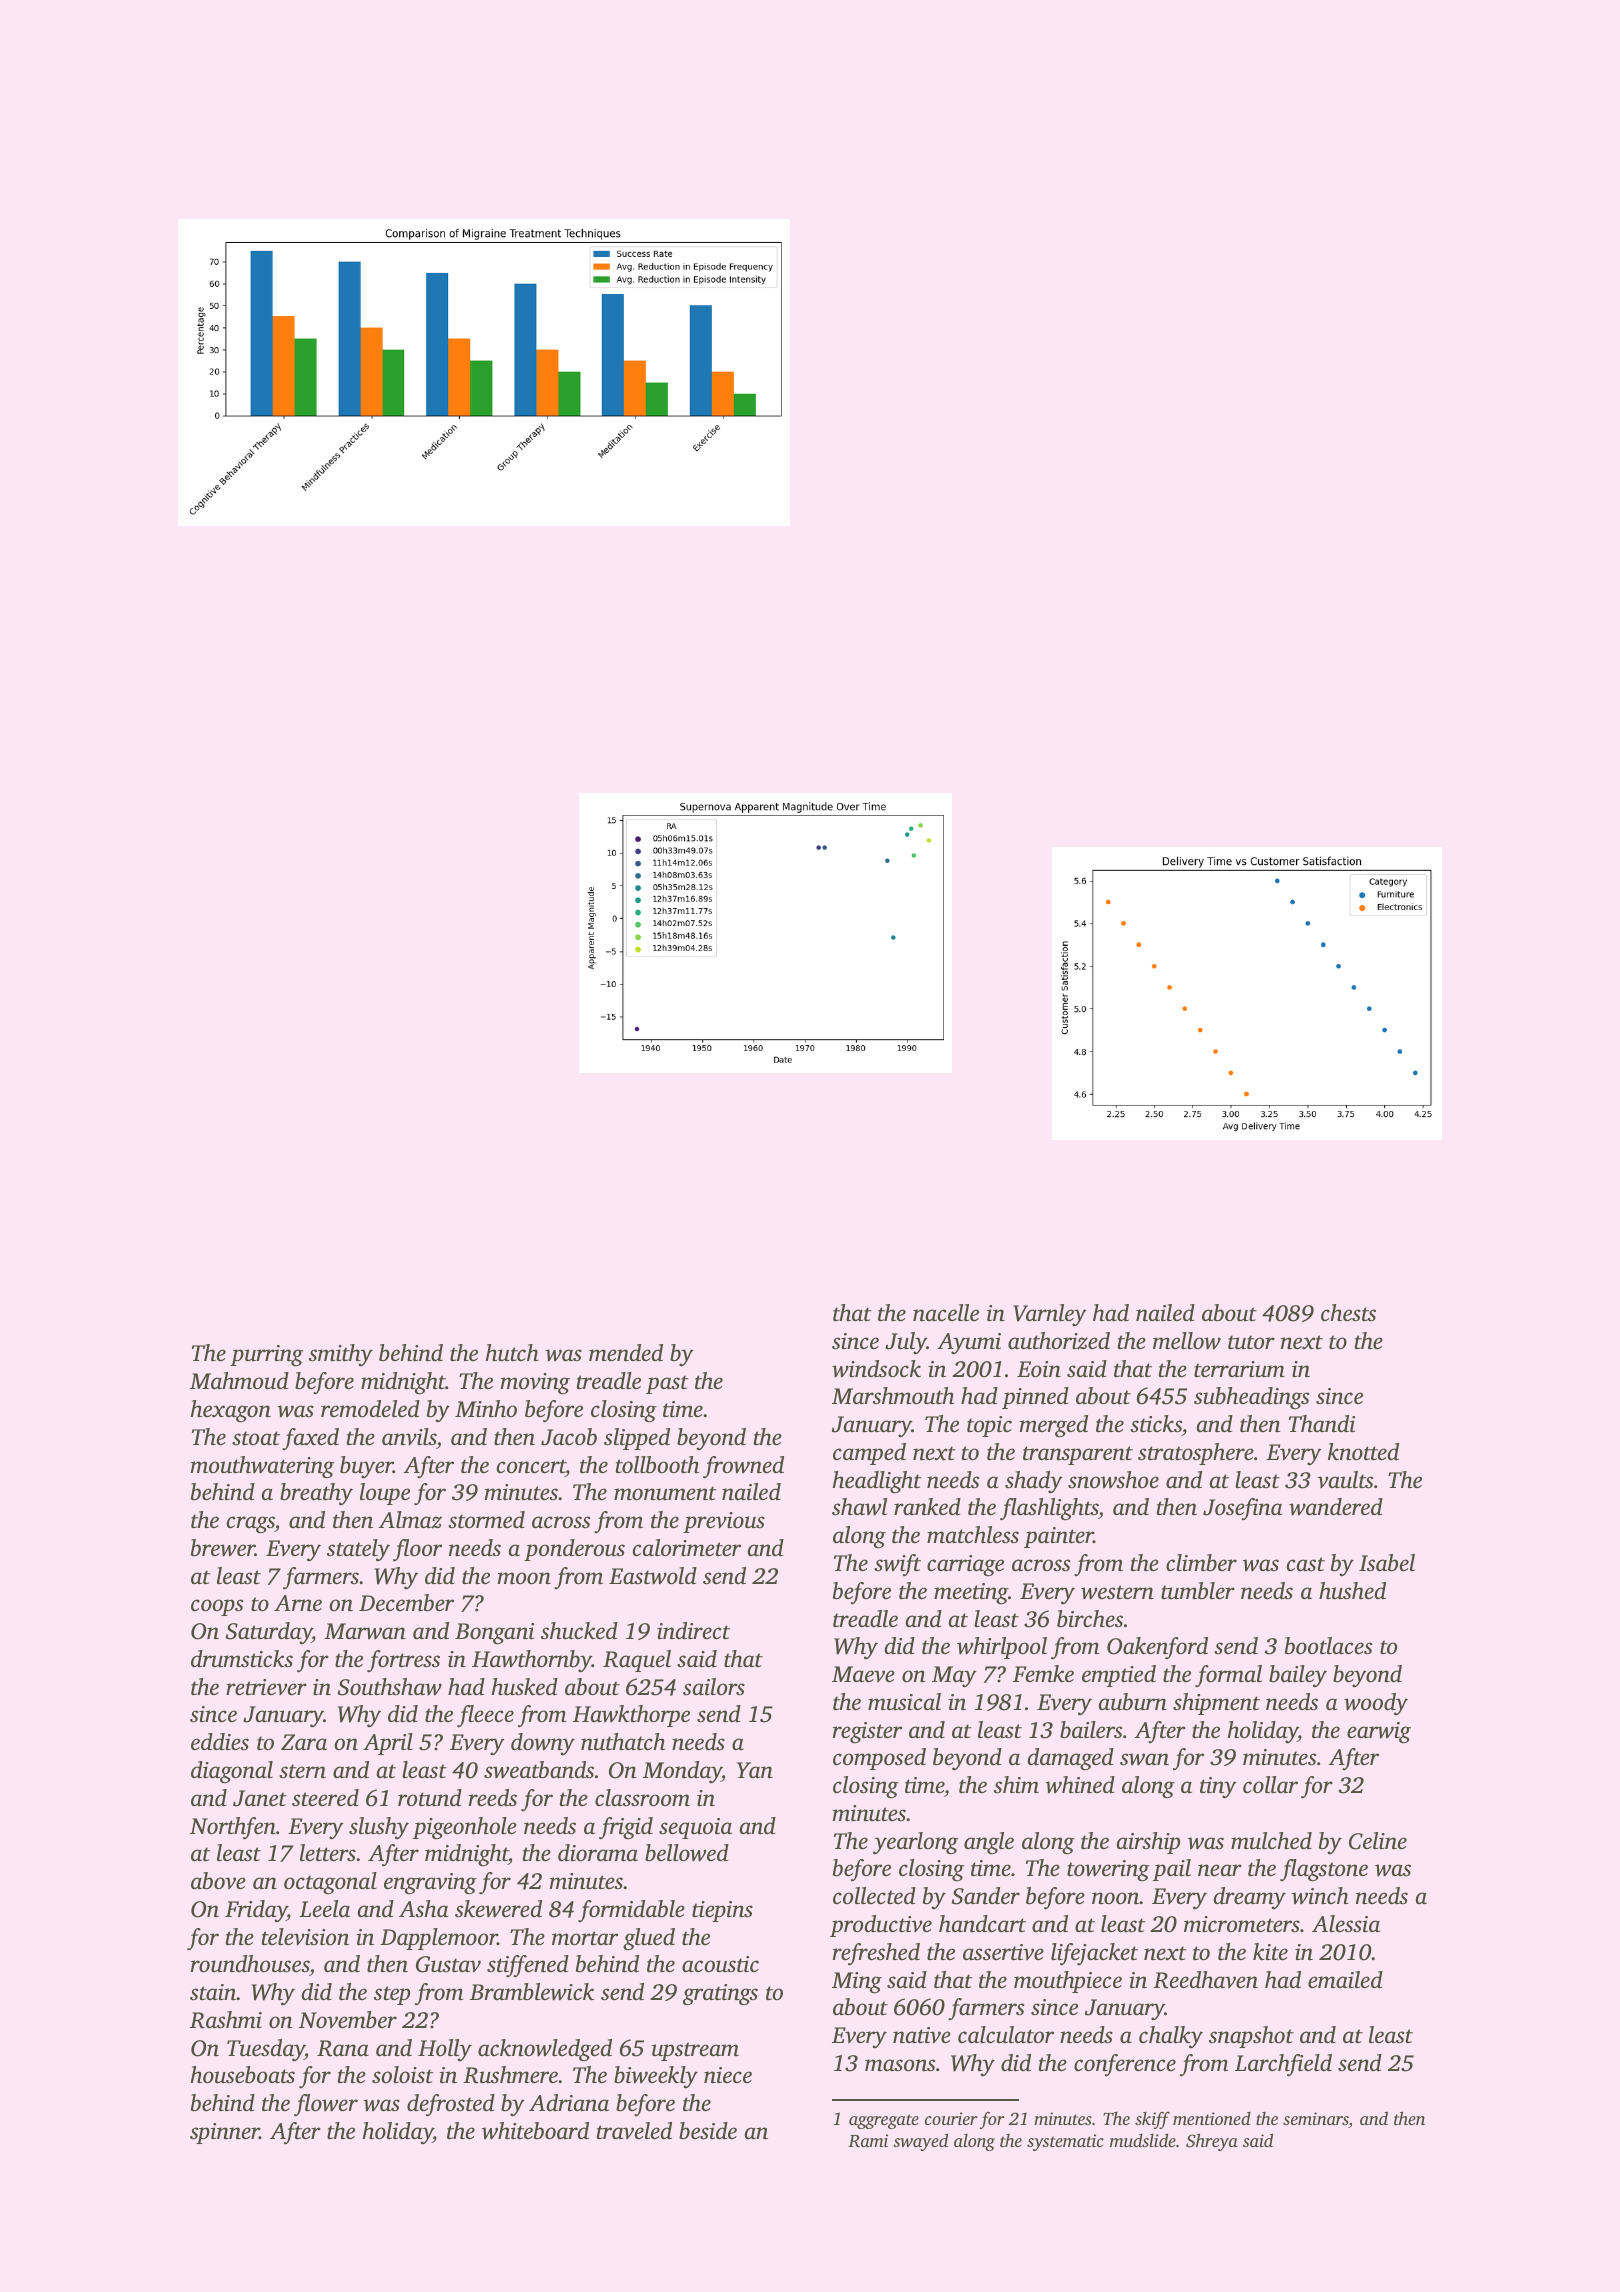 The height and width of the page is (2292, 1620). Describe the element at coordinates (653, 1576) in the page. I see `Eastwold` at that location.
